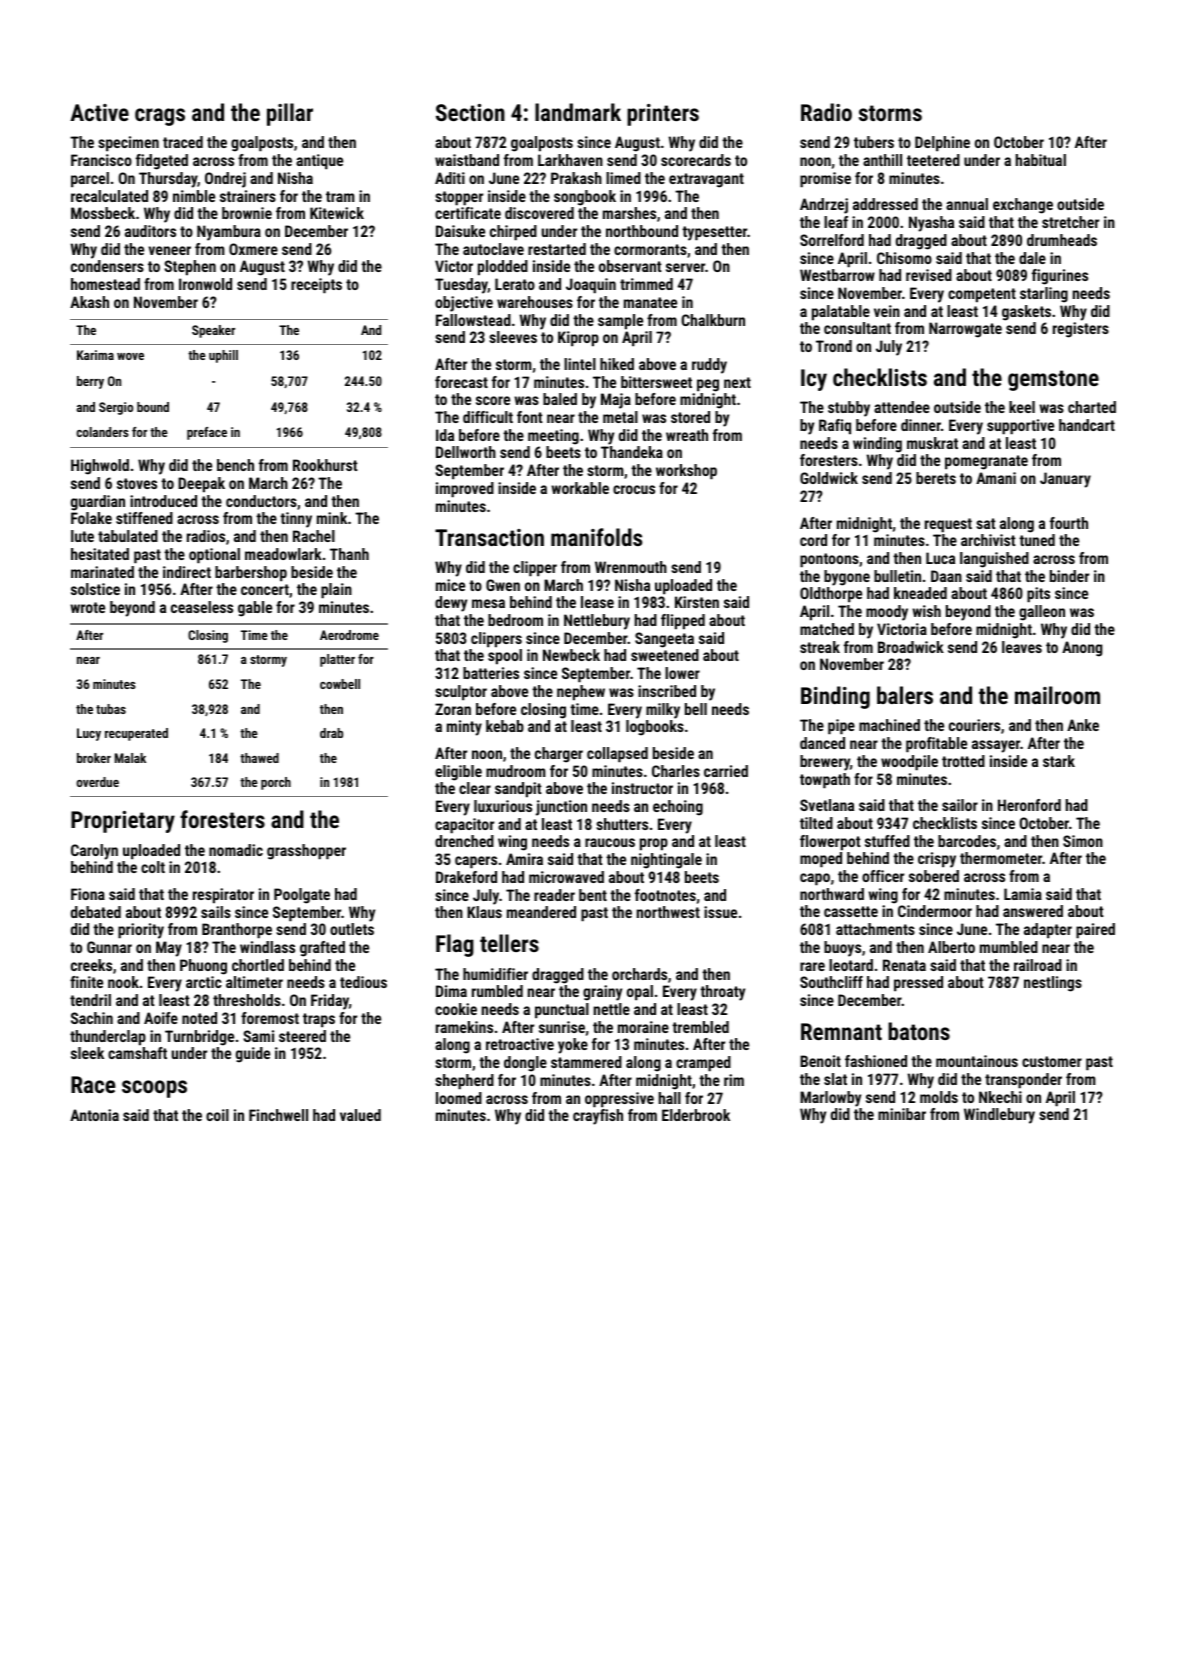 The image size is (1188, 1680). I want to click on inscribed, so click(667, 691).
